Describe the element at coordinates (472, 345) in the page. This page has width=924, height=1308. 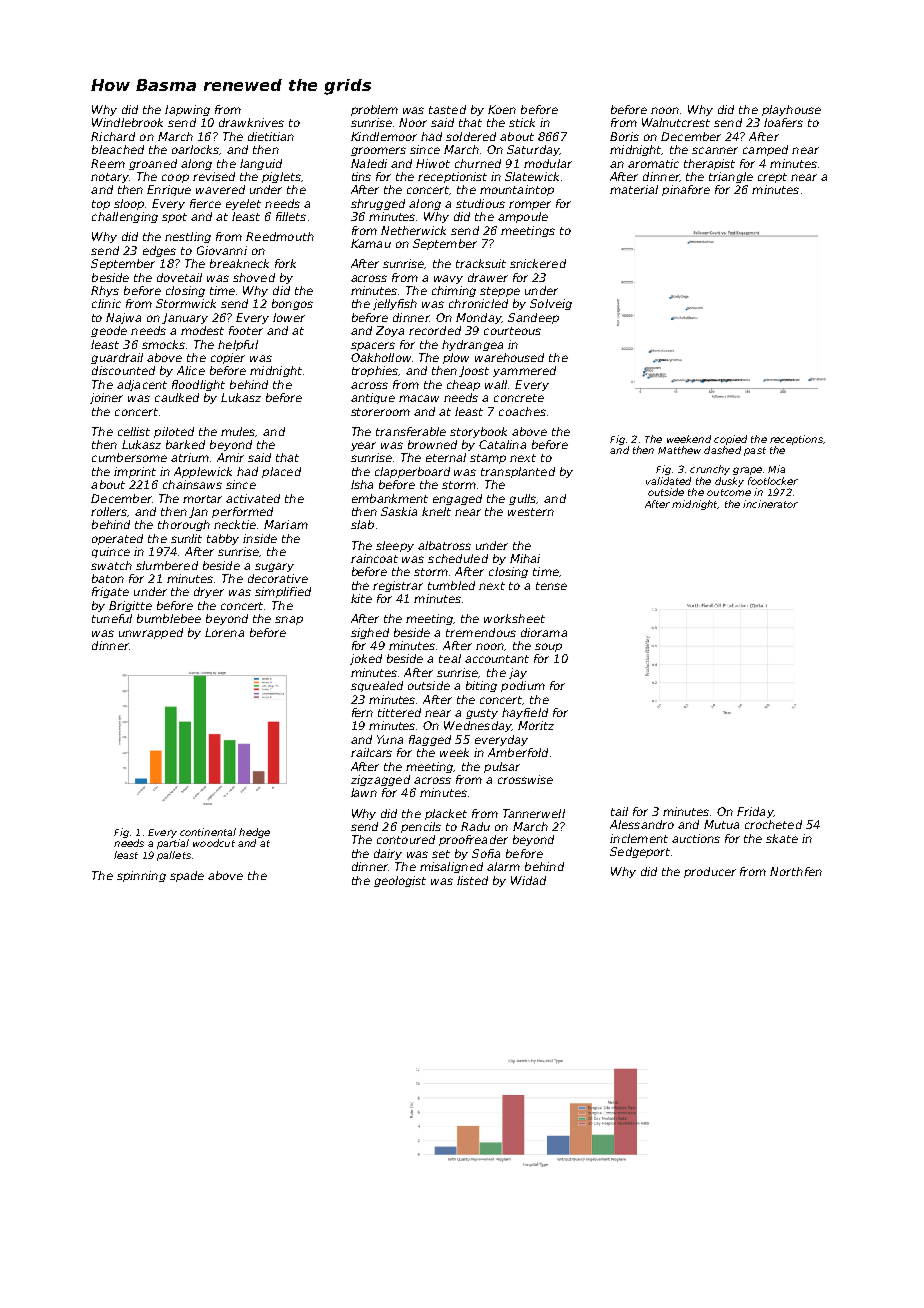
I see `hydrangea` at that location.
